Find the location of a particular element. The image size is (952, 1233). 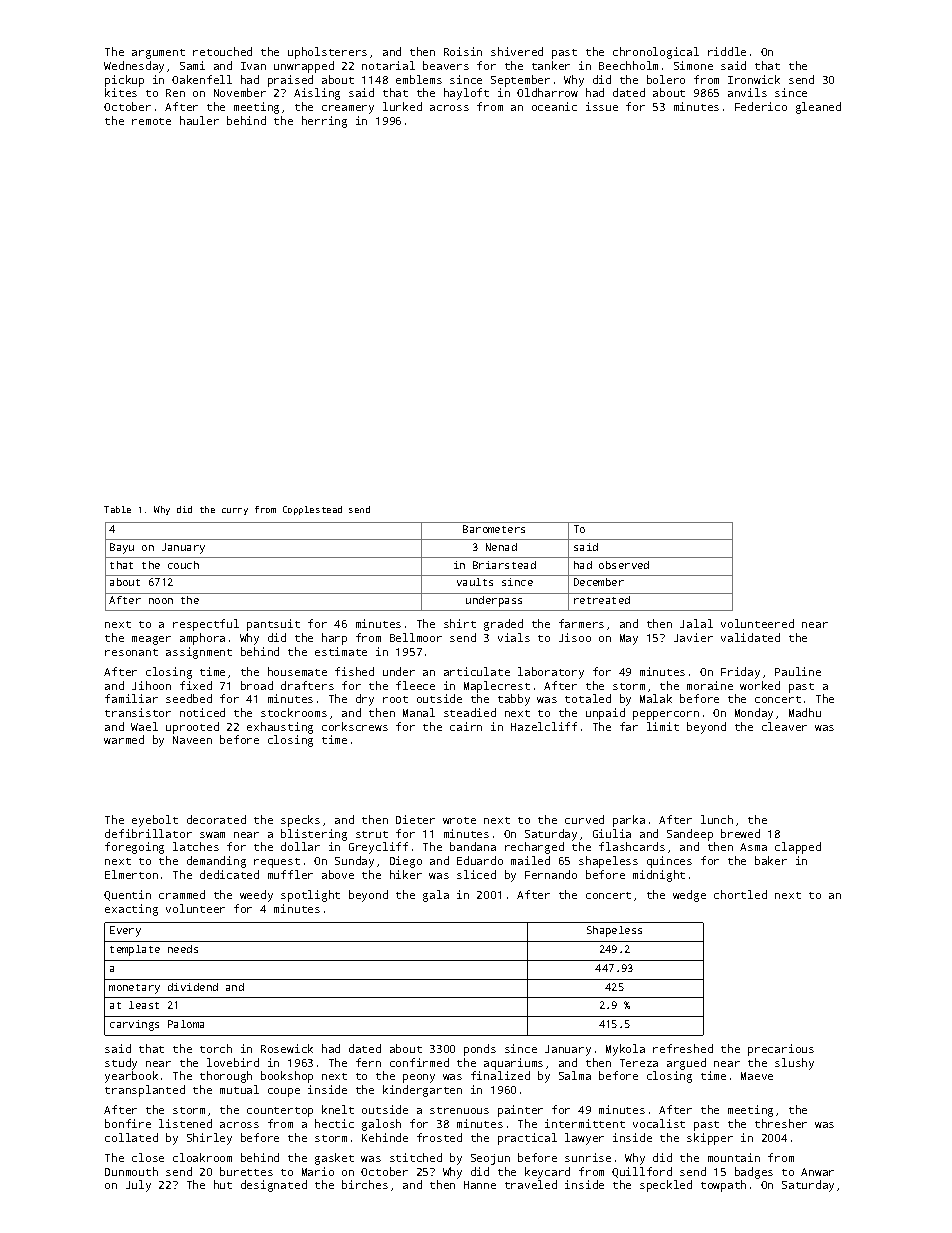

Elmerton is located at coordinates (131, 874).
